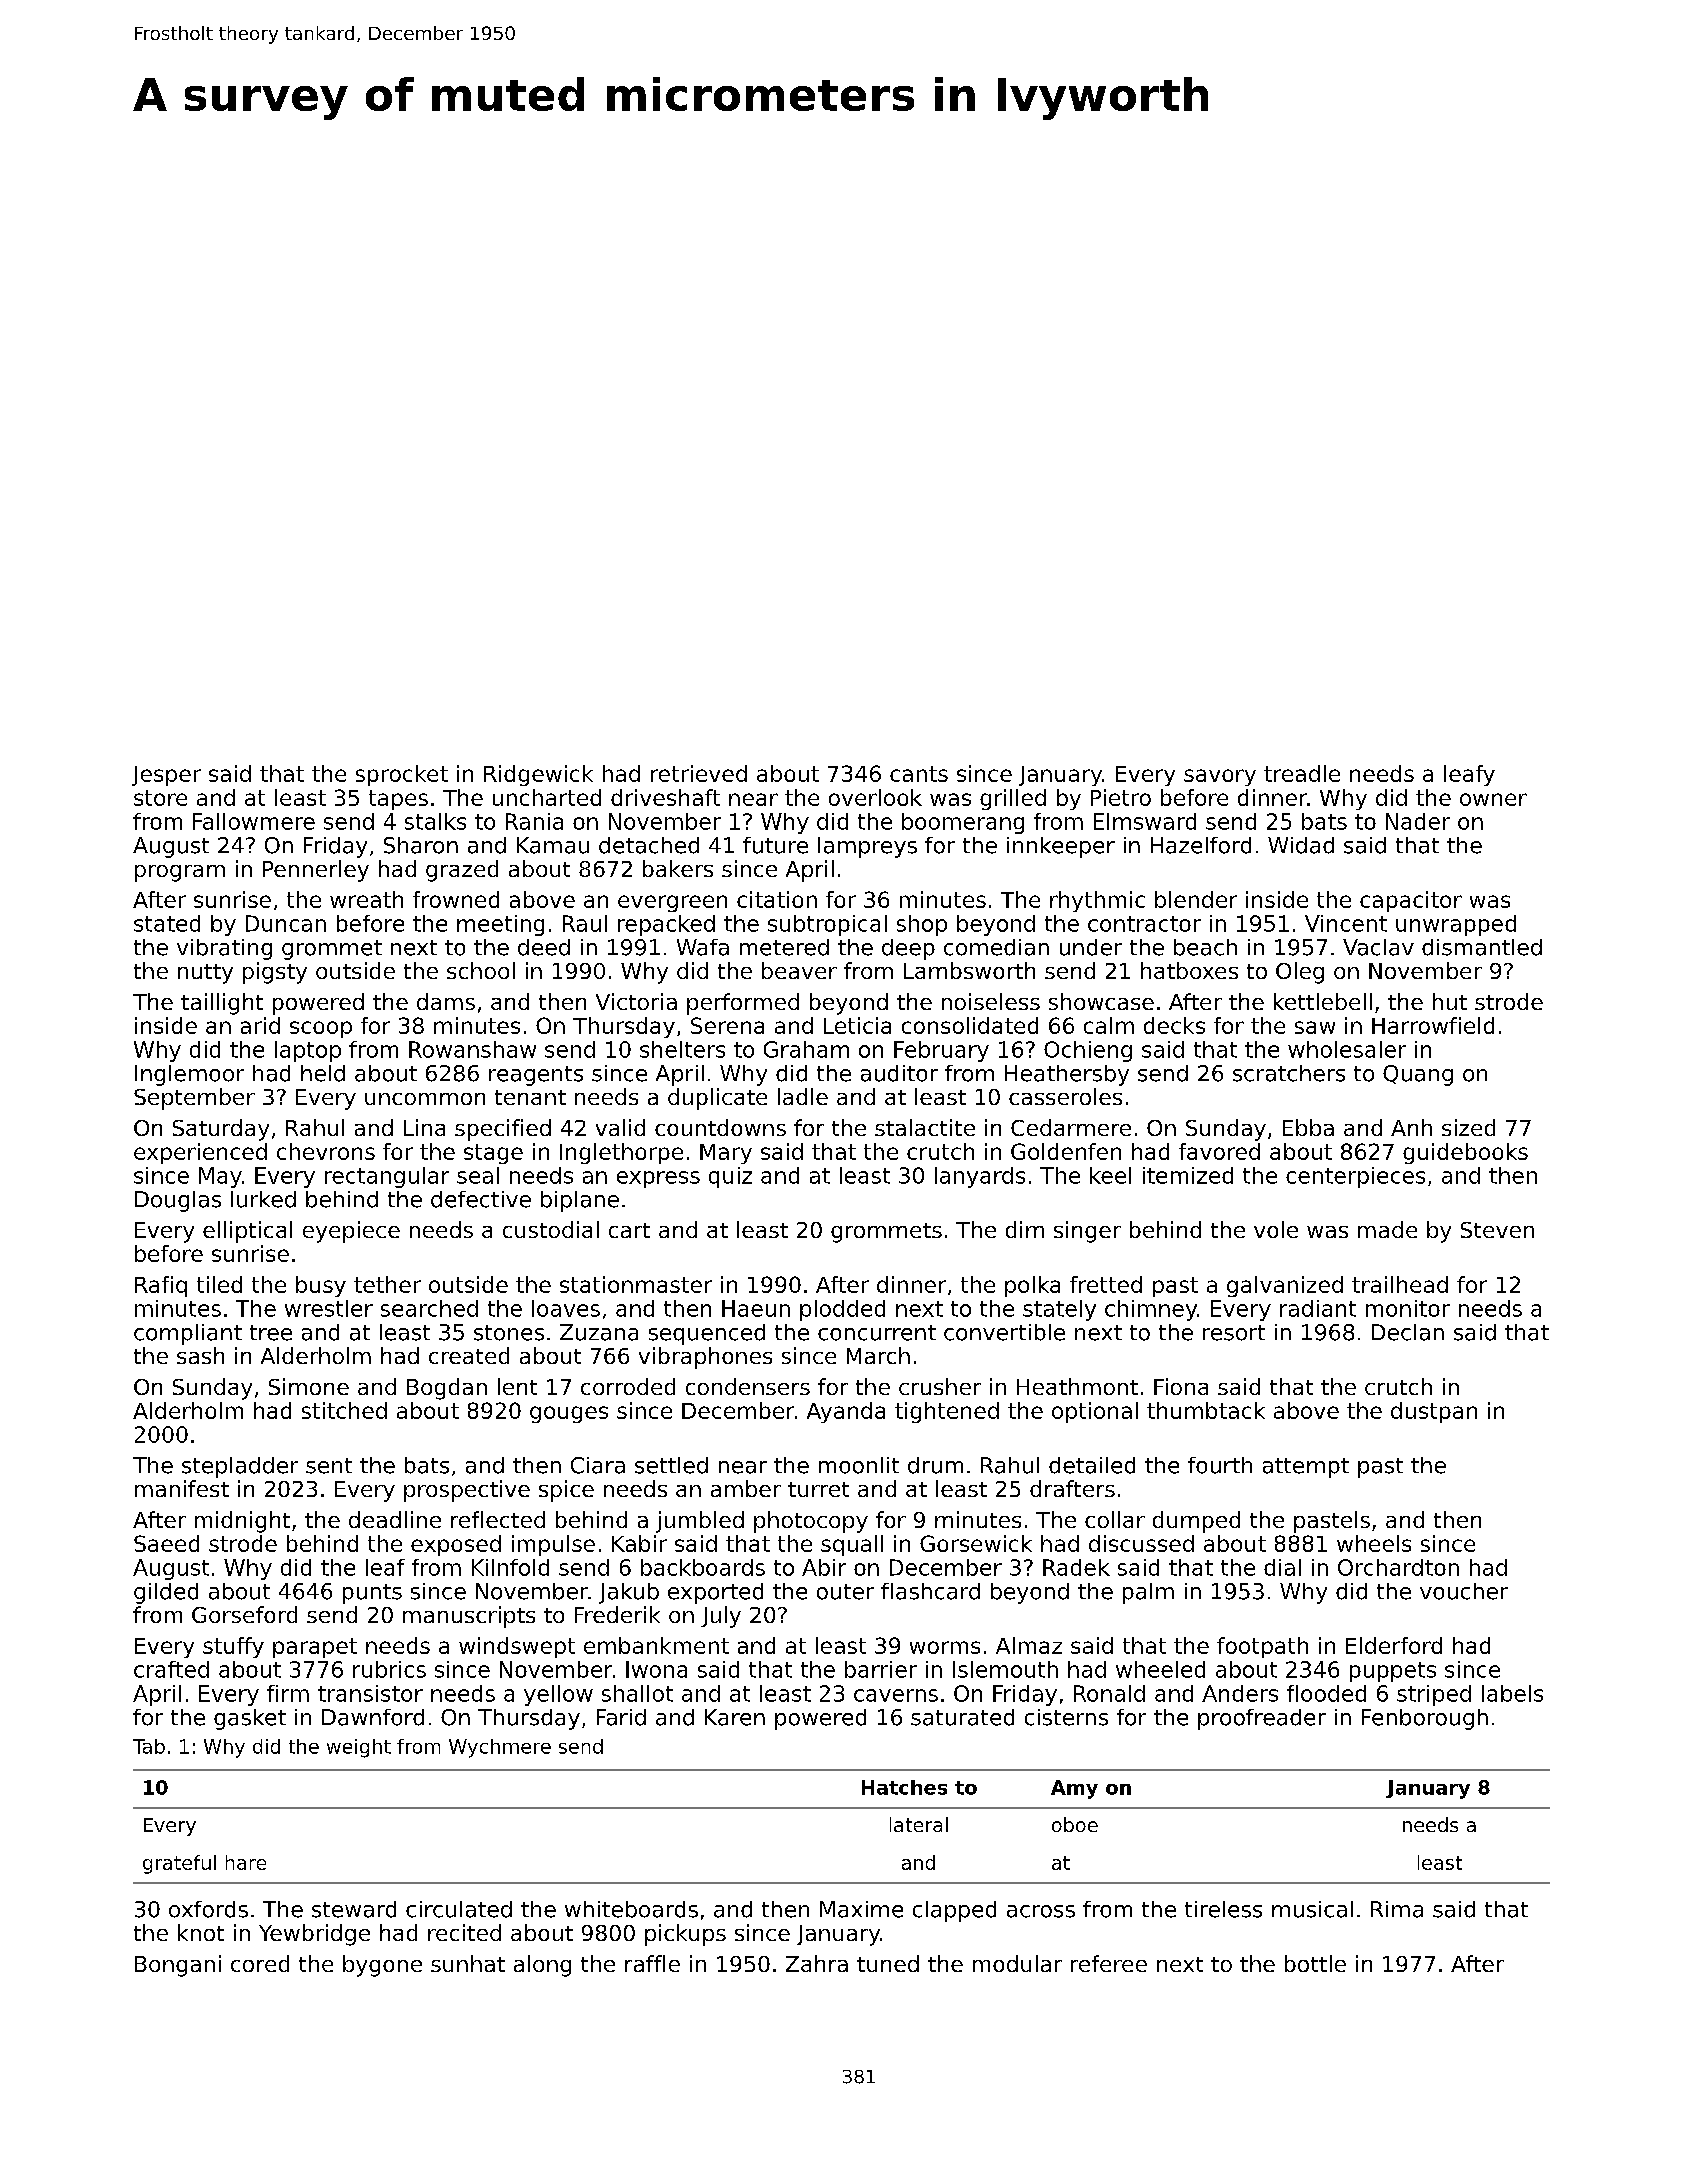 The width and height of the image is (1683, 2178). What do you see at coordinates (899, 1073) in the image?
I see `auditor` at bounding box center [899, 1073].
